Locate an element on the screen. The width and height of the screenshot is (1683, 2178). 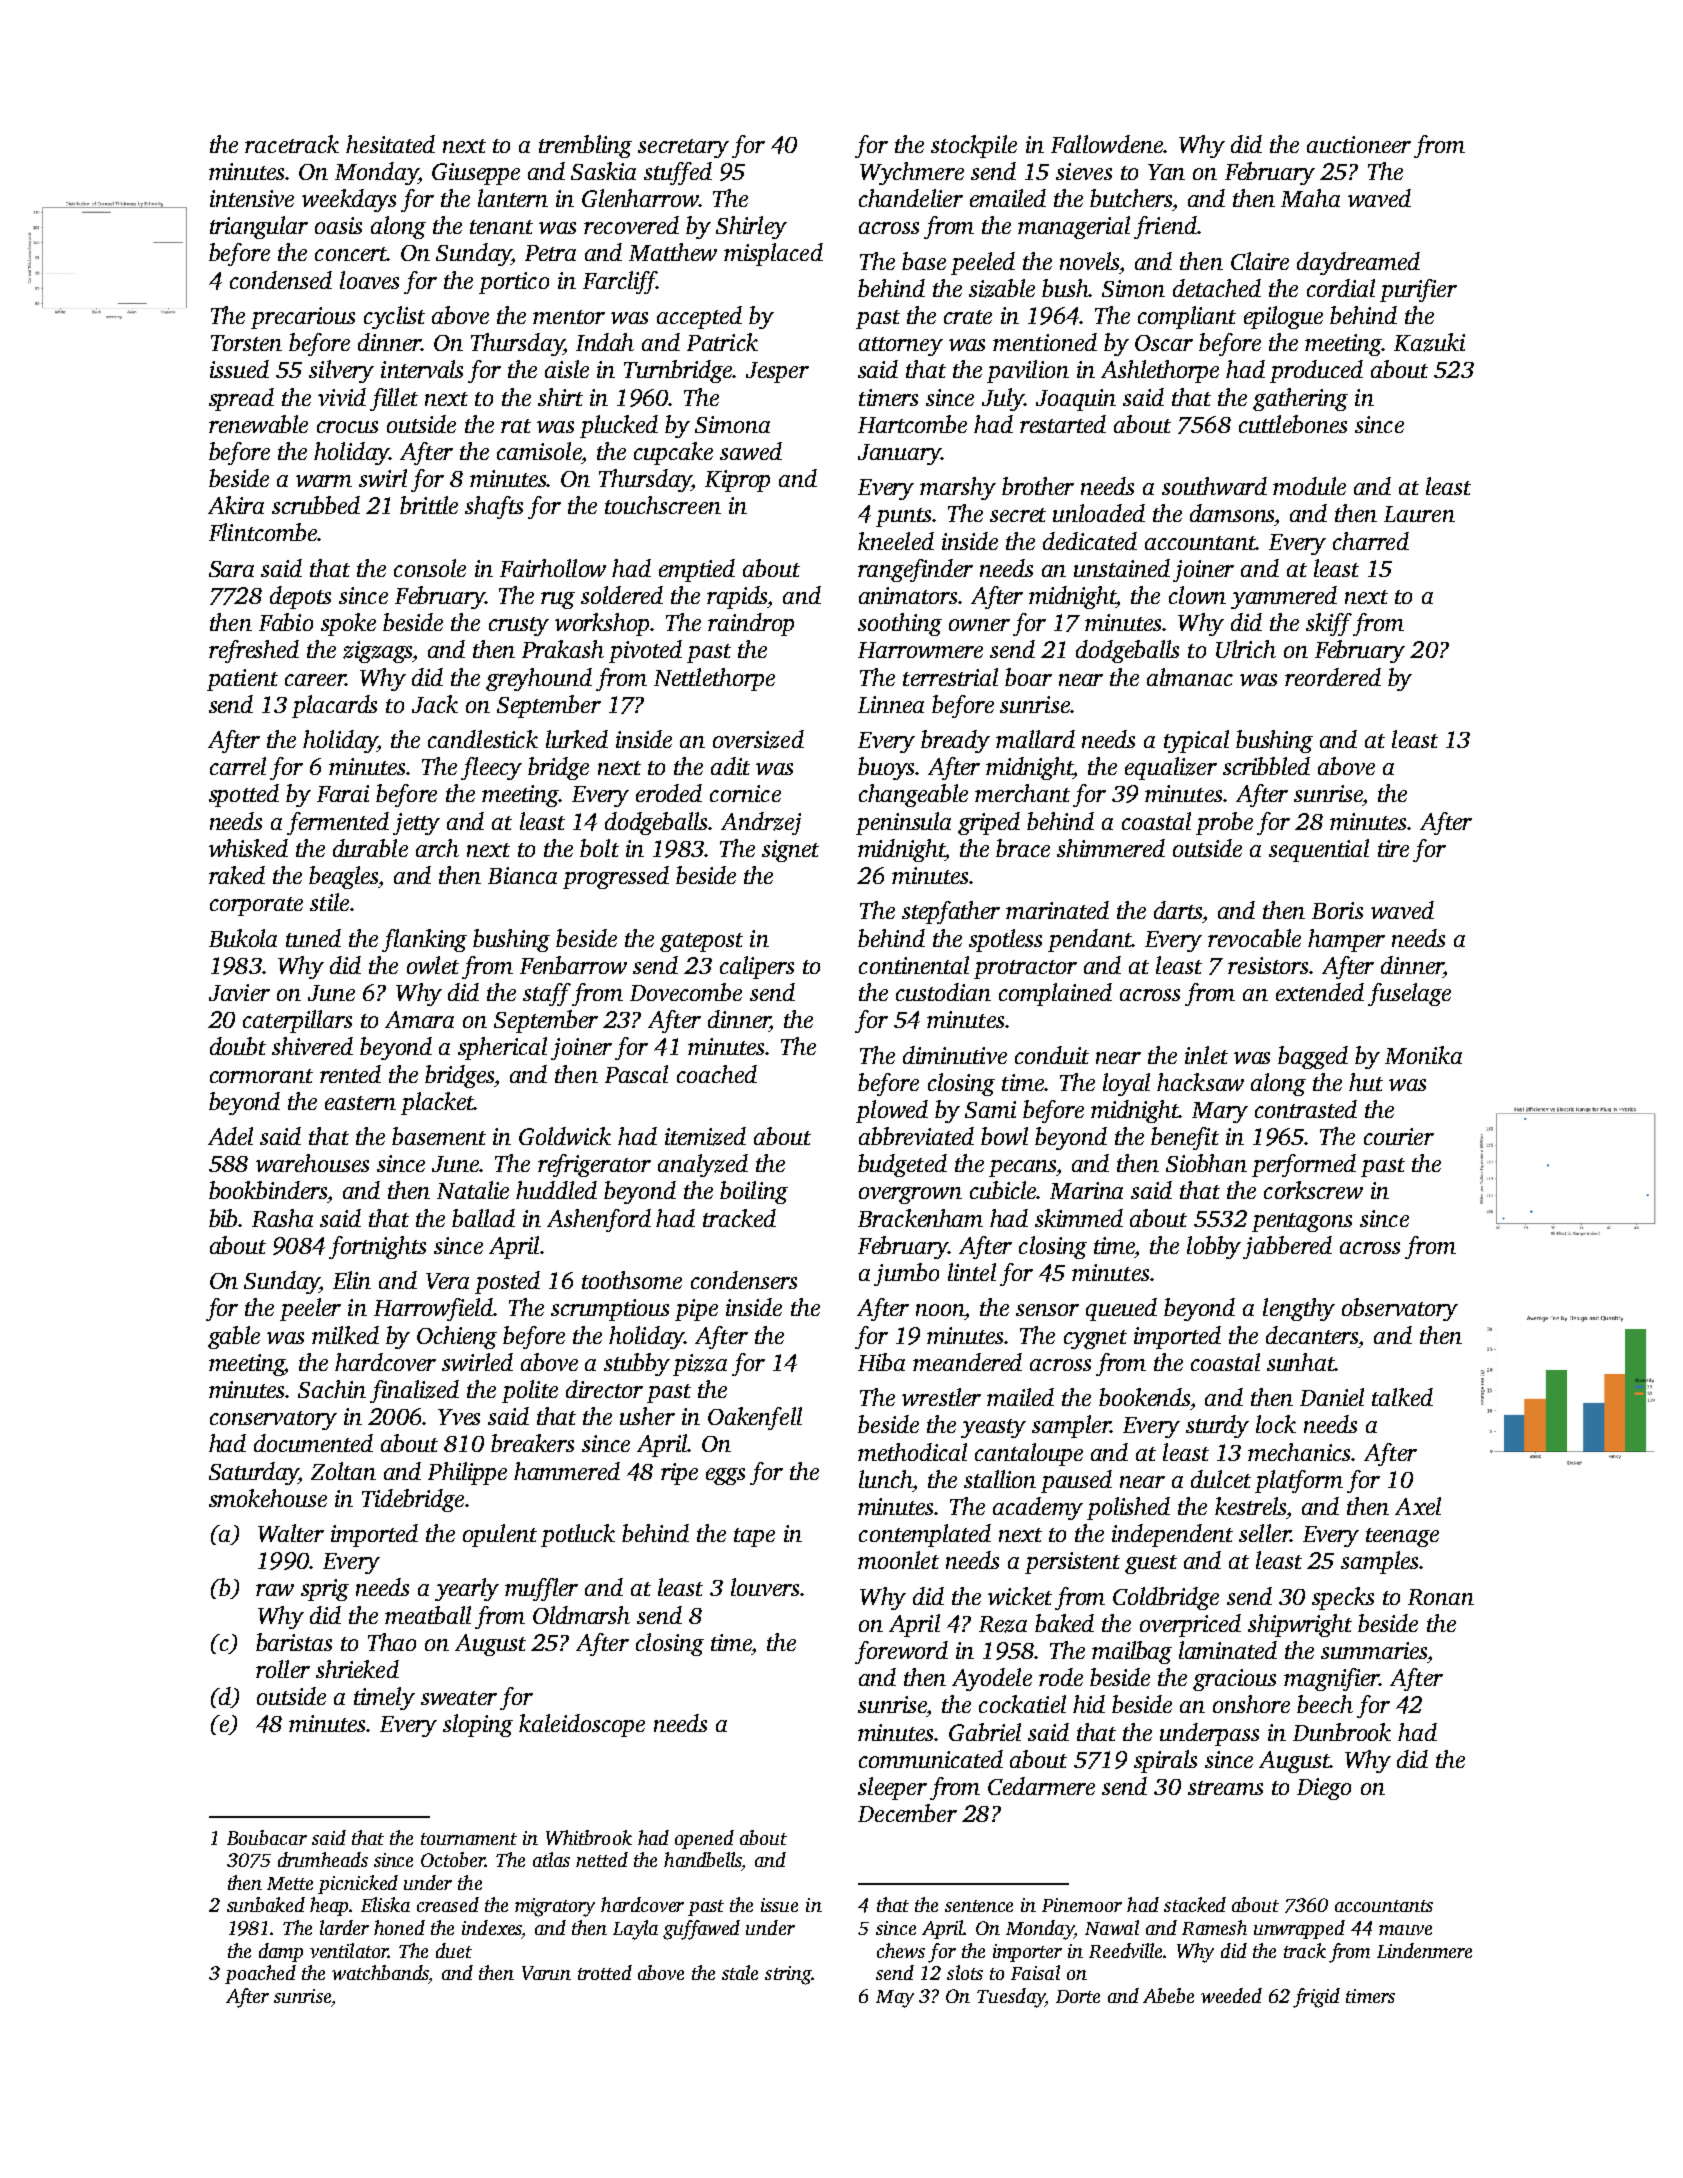
poached is located at coordinates (260, 1974).
